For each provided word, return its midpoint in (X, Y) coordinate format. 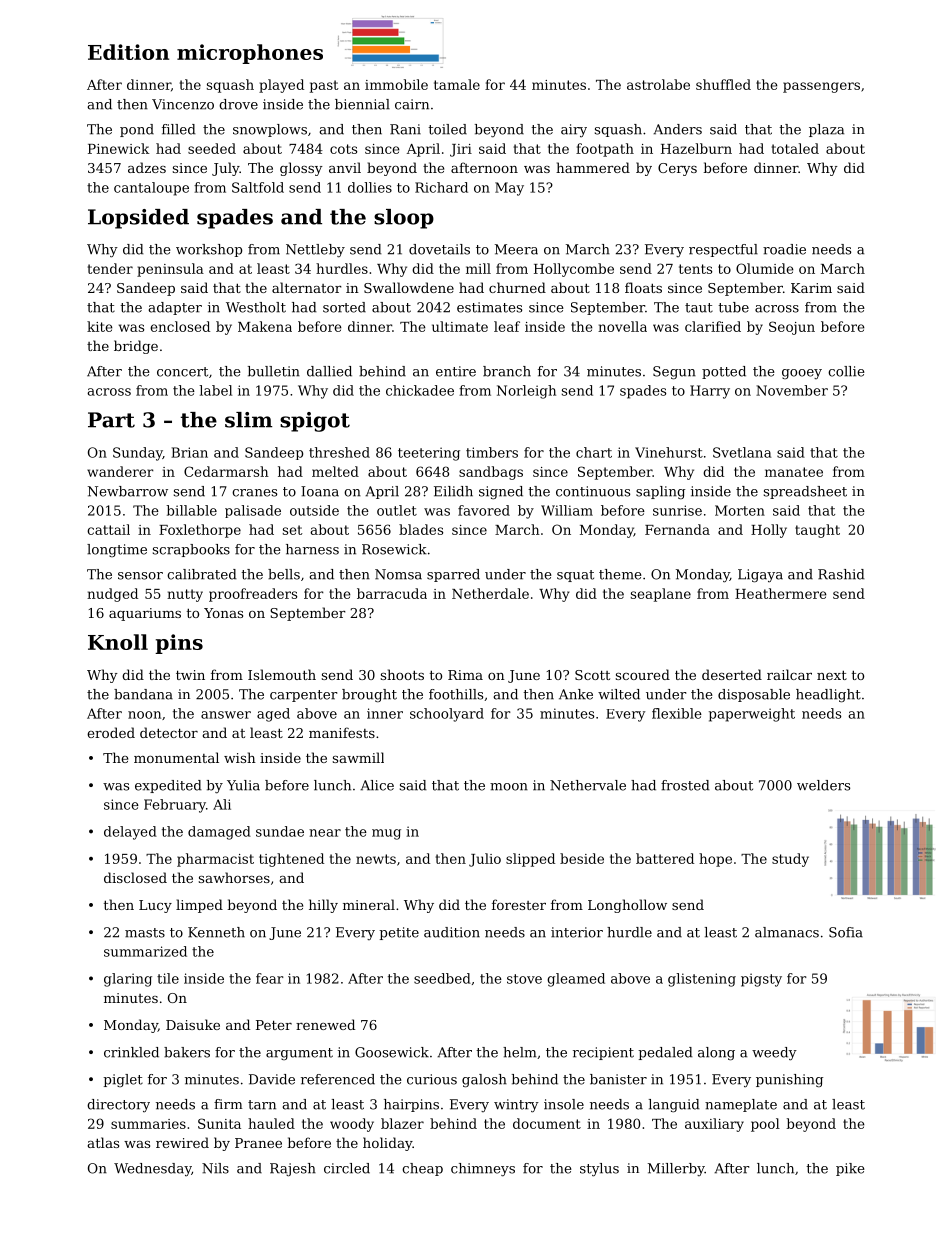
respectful (723, 250)
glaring (128, 980)
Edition (128, 52)
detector (169, 732)
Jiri (461, 150)
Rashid (841, 574)
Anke (576, 694)
